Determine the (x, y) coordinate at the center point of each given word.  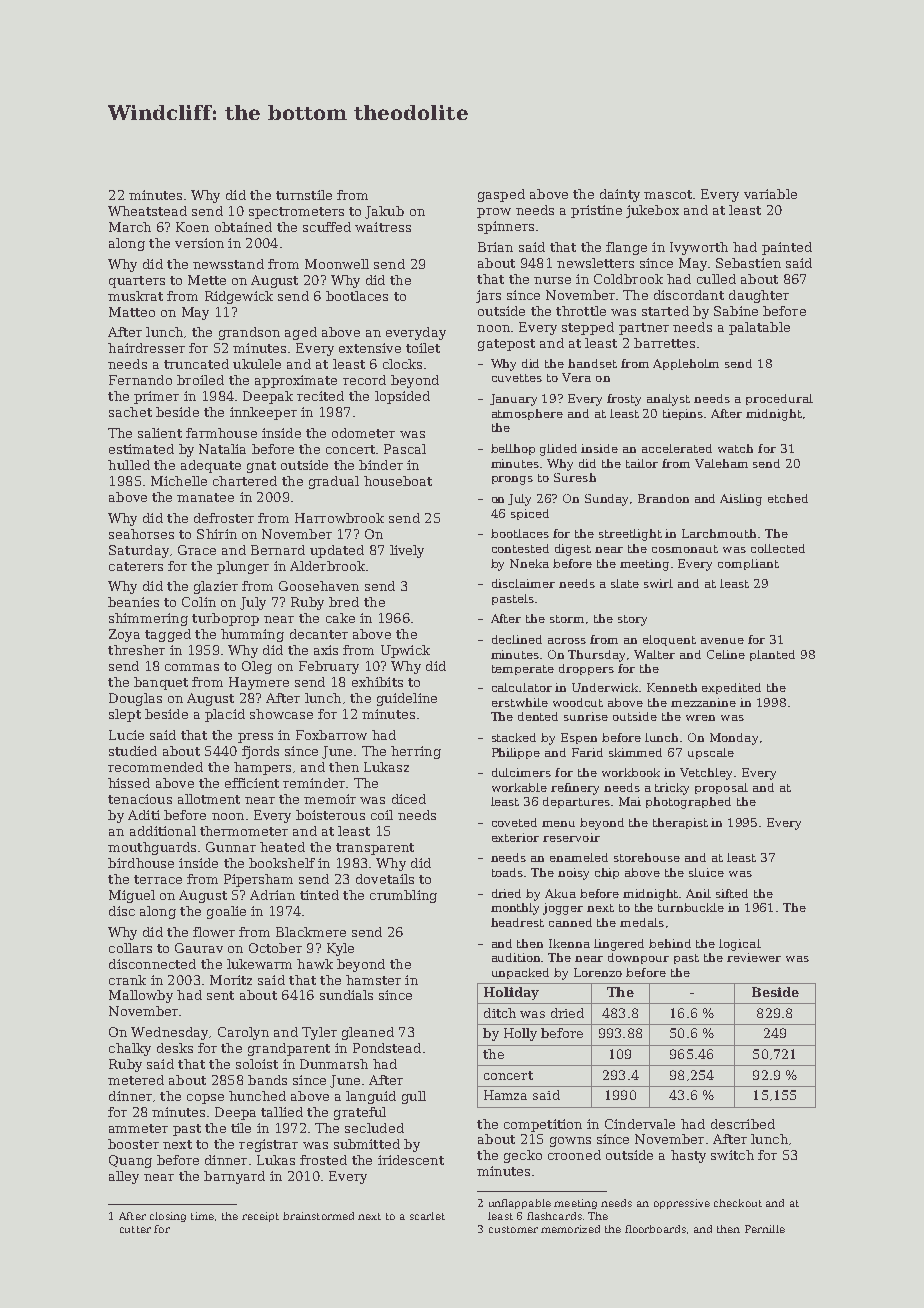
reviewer (754, 957)
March (130, 227)
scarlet (427, 1216)
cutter (135, 1229)
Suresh (575, 477)
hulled (129, 465)
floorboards (655, 1229)
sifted (732, 893)
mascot (668, 194)
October (275, 948)
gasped (501, 195)
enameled (579, 857)
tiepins (683, 414)
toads (507, 872)
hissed (129, 783)
